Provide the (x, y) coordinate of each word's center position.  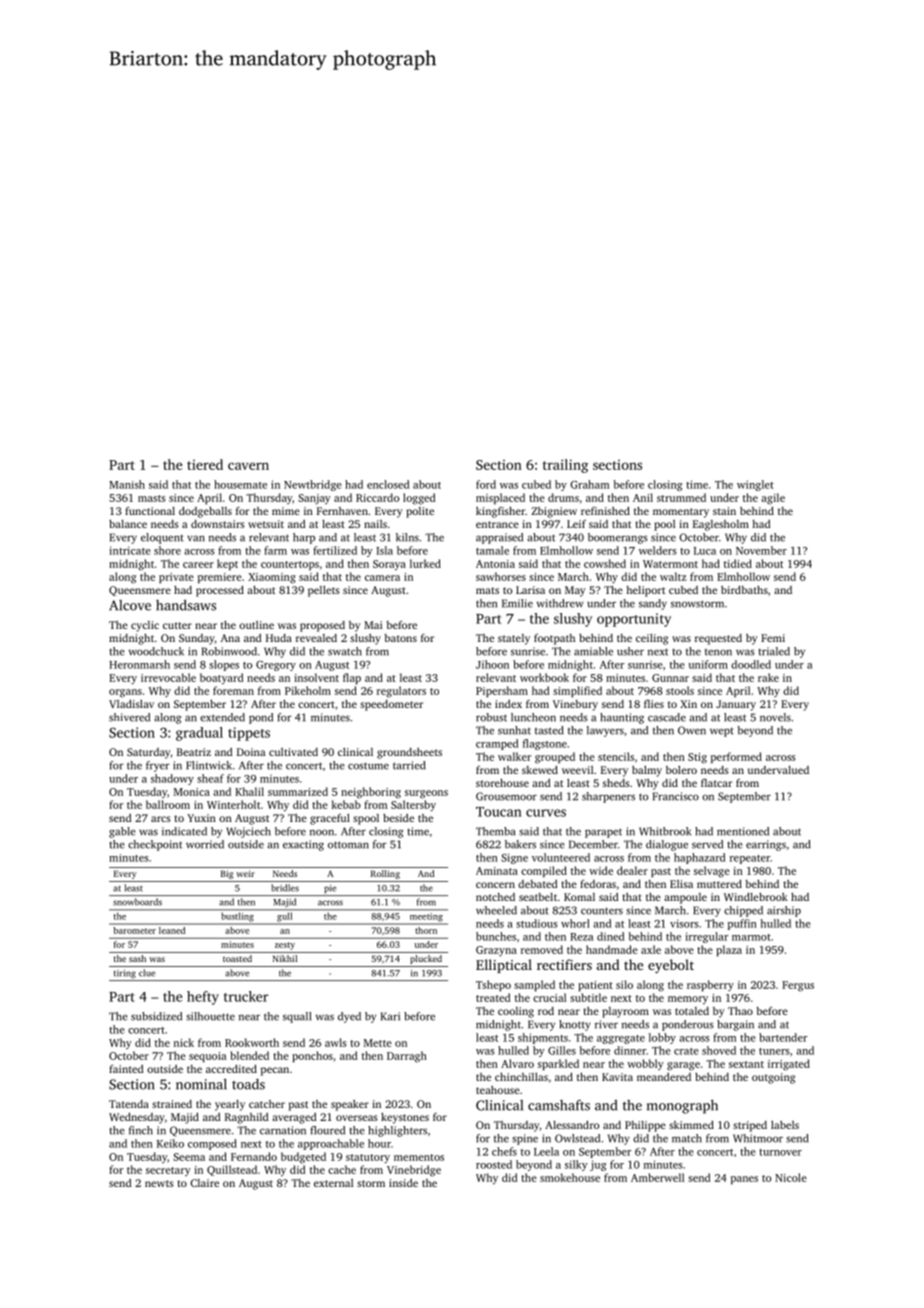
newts (159, 1183)
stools (680, 690)
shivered (129, 717)
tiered (205, 464)
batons (400, 638)
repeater (750, 859)
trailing (565, 466)
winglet (755, 485)
